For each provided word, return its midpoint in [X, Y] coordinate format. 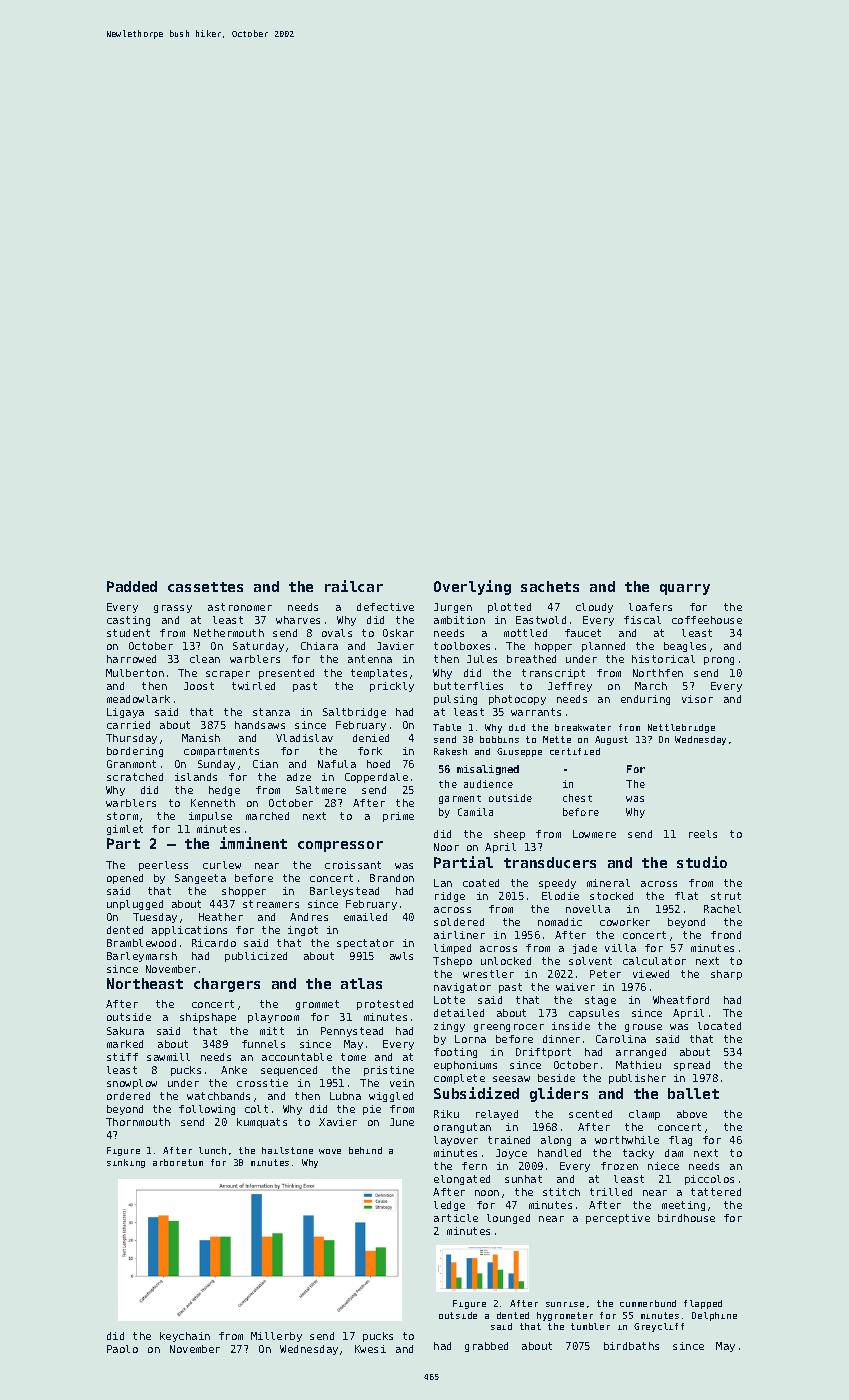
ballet [693, 1093]
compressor [340, 846]
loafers [650, 607]
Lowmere [594, 834]
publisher [637, 1079]
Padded [132, 586]
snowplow [132, 1084]
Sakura [125, 1031]
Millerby [276, 1337]
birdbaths [631, 1346]
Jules [482, 659]
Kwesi [370, 1349]
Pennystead [352, 1032]
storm [122, 816]
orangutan [462, 1128]
